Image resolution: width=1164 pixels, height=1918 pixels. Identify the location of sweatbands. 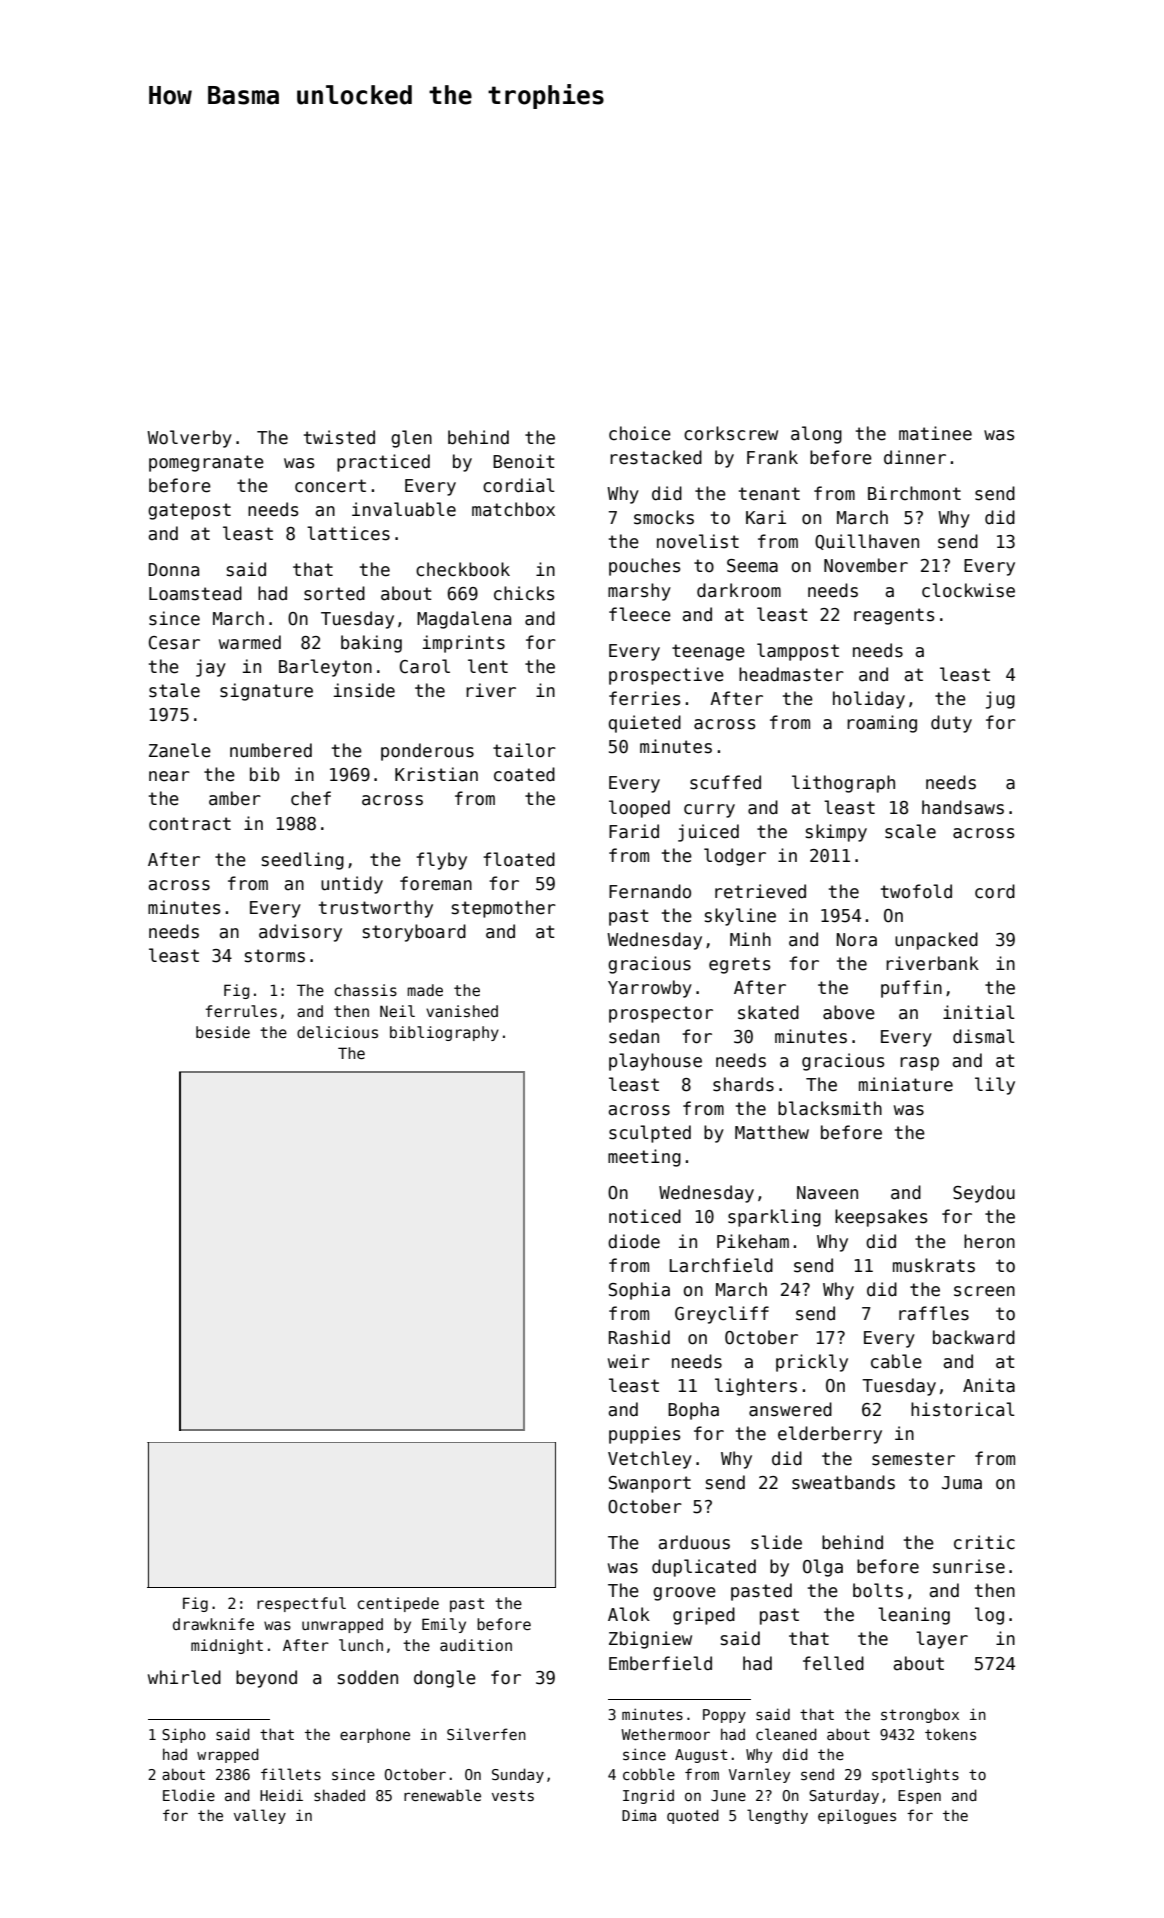
(843, 1482).
